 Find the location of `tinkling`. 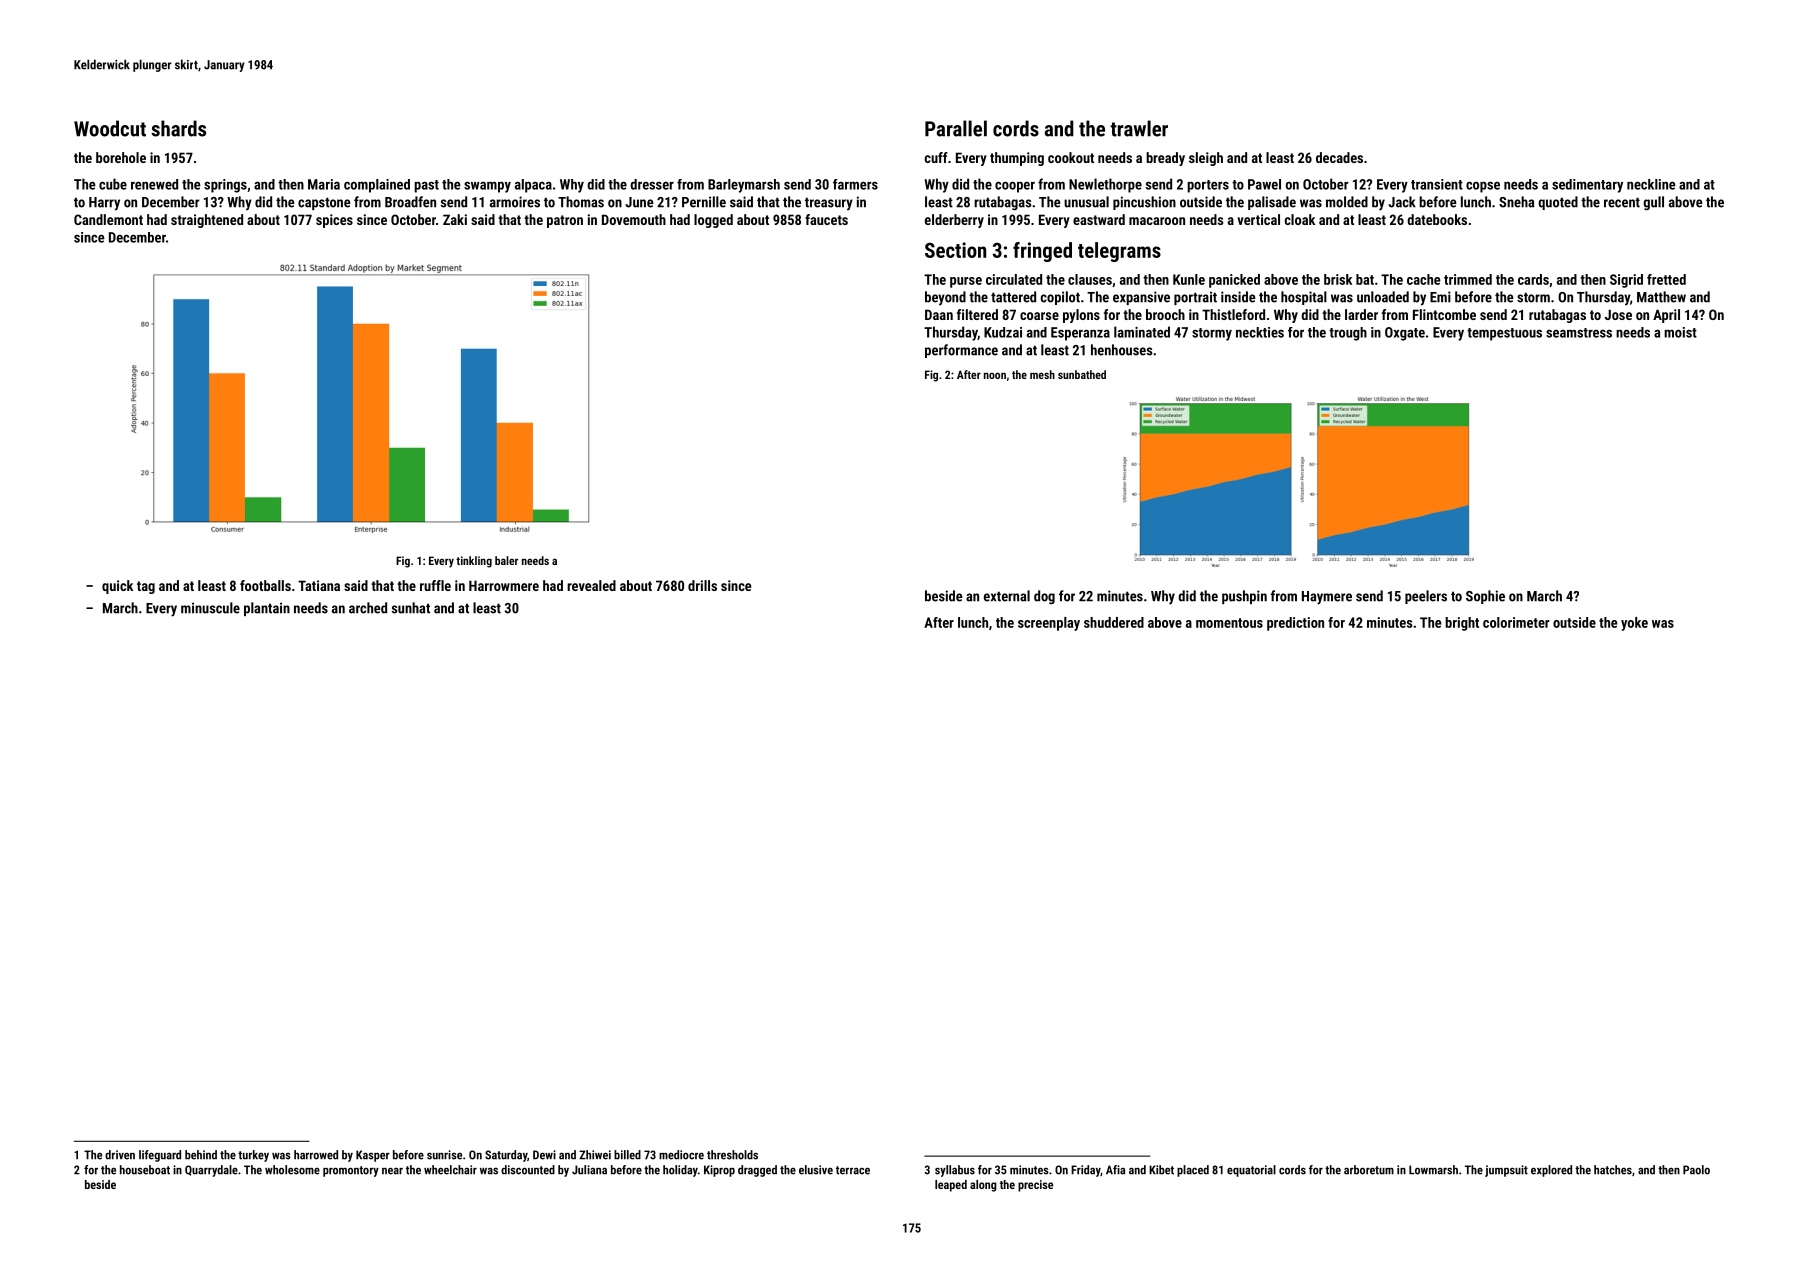

tinkling is located at coordinates (474, 562).
